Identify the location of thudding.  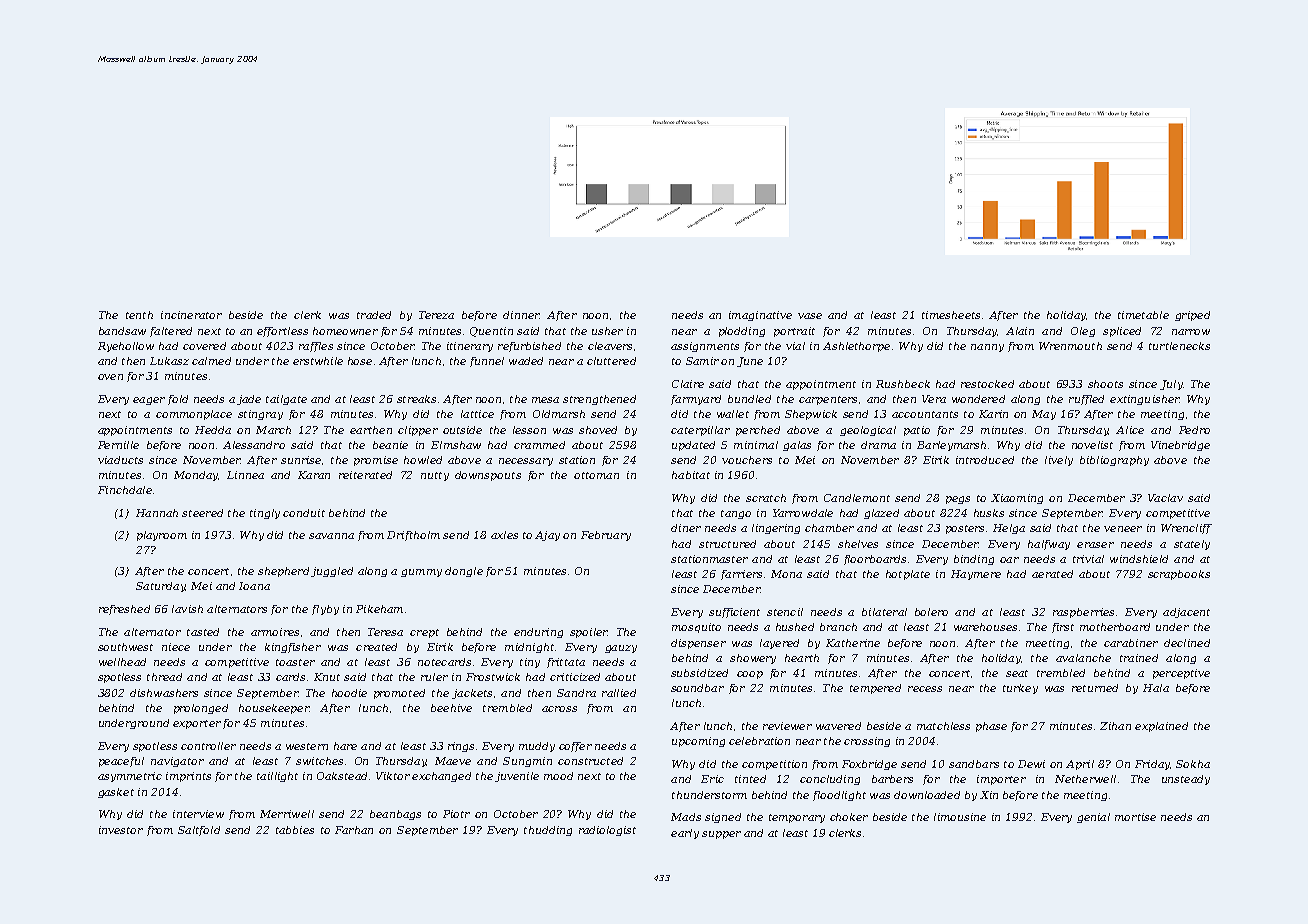
(548, 831).
